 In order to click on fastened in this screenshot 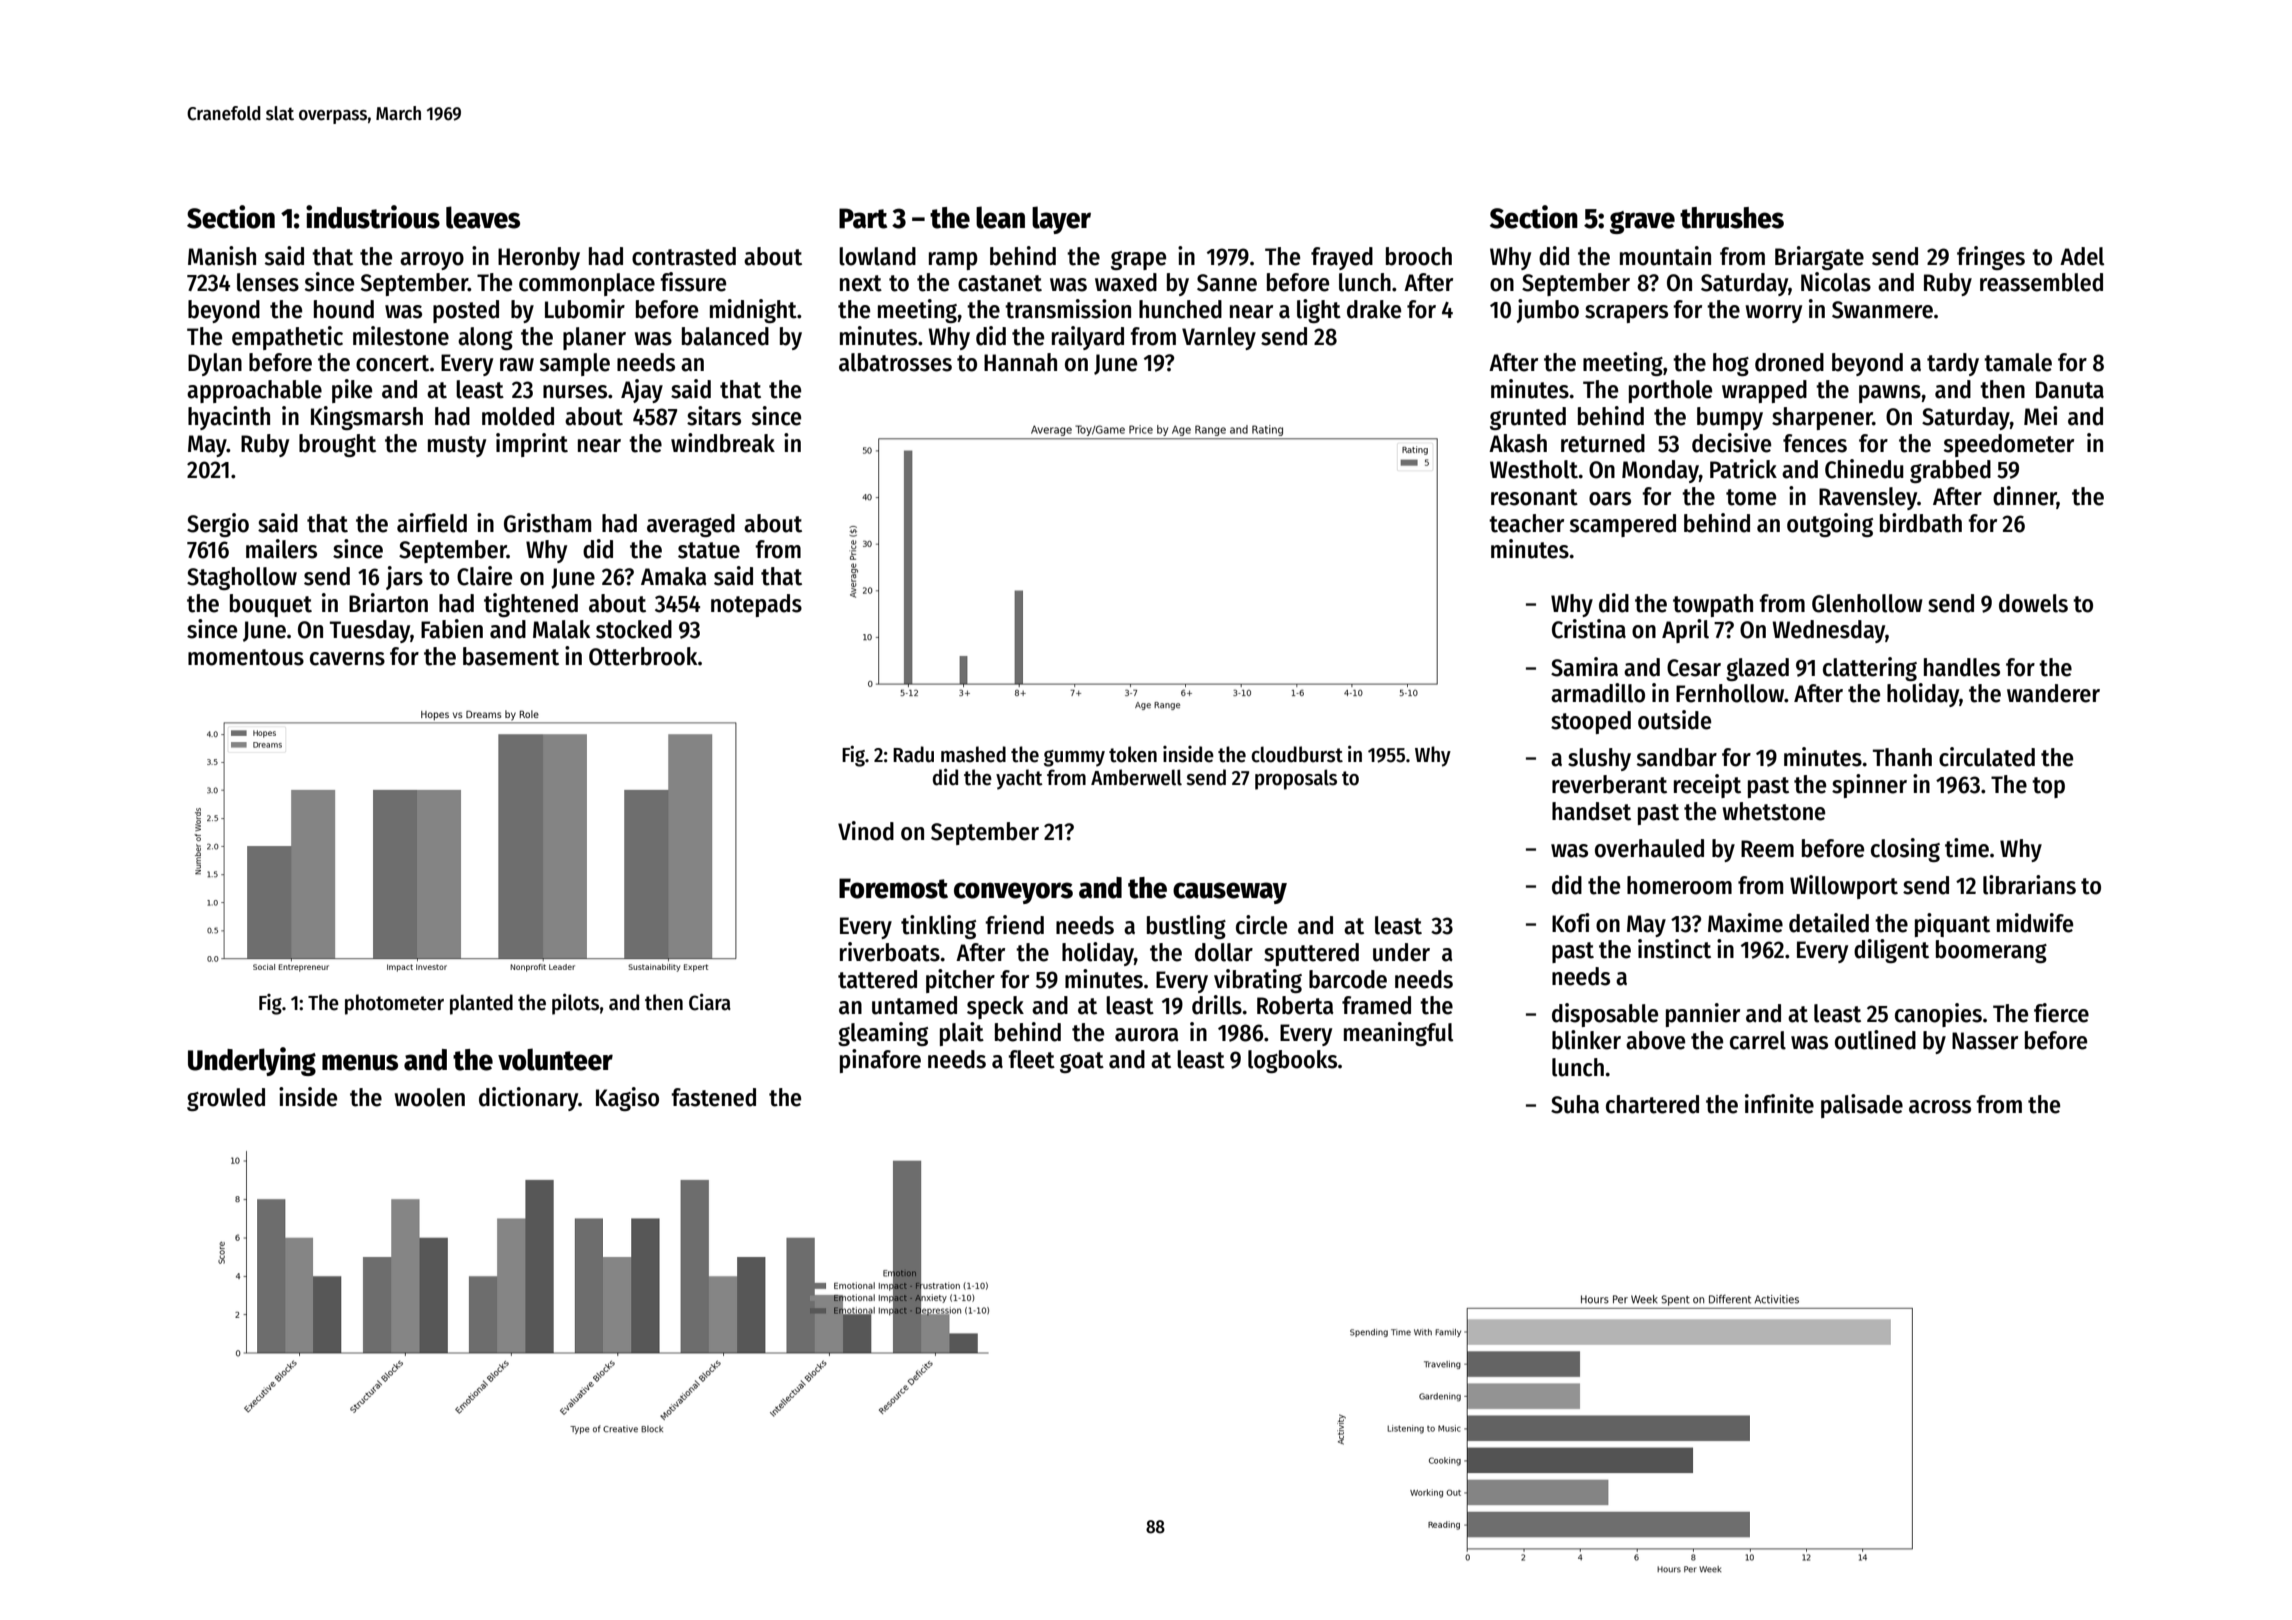, I will do `click(713, 1097)`.
